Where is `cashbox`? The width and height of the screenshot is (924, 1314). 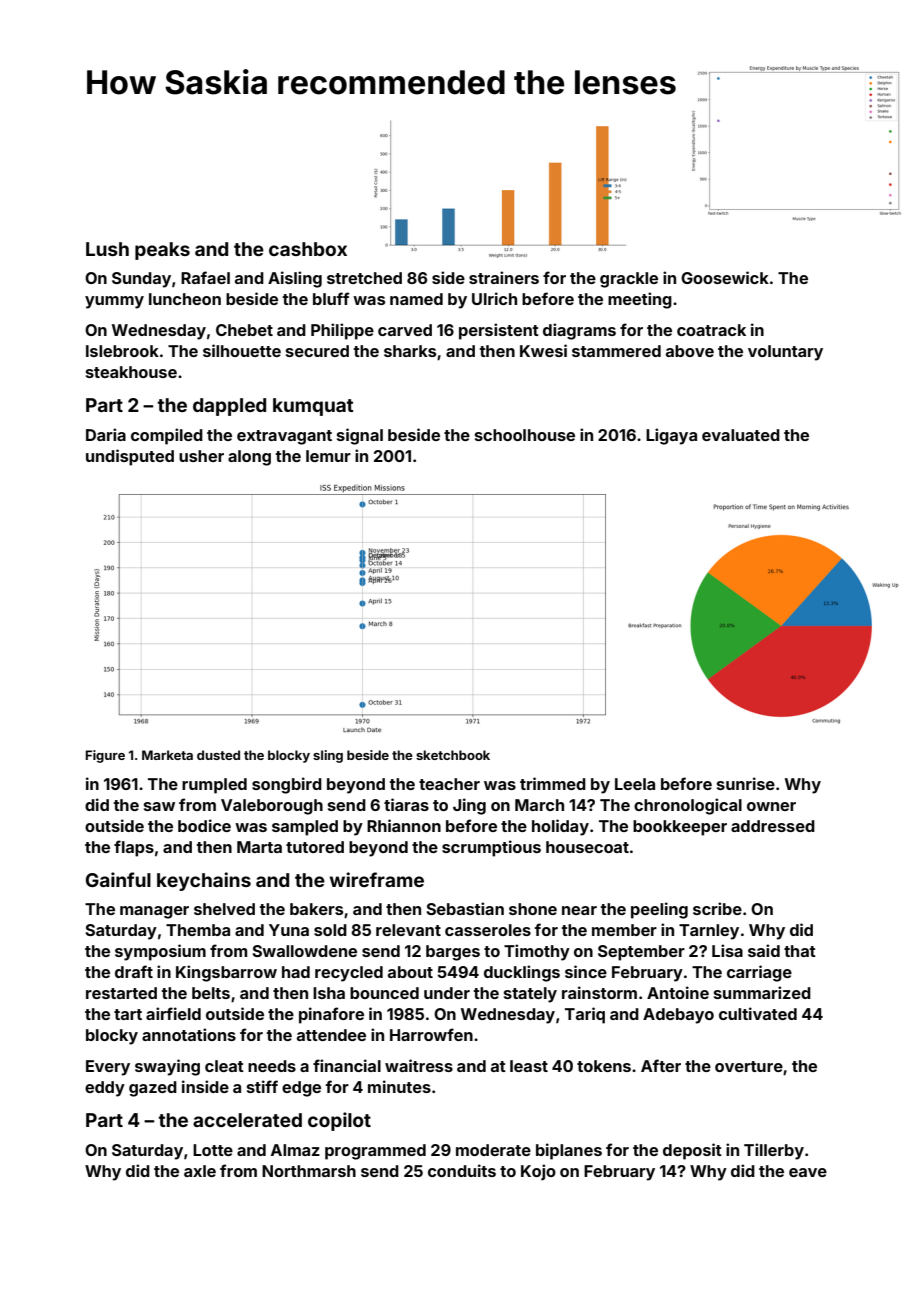 cashbox is located at coordinates (308, 249).
